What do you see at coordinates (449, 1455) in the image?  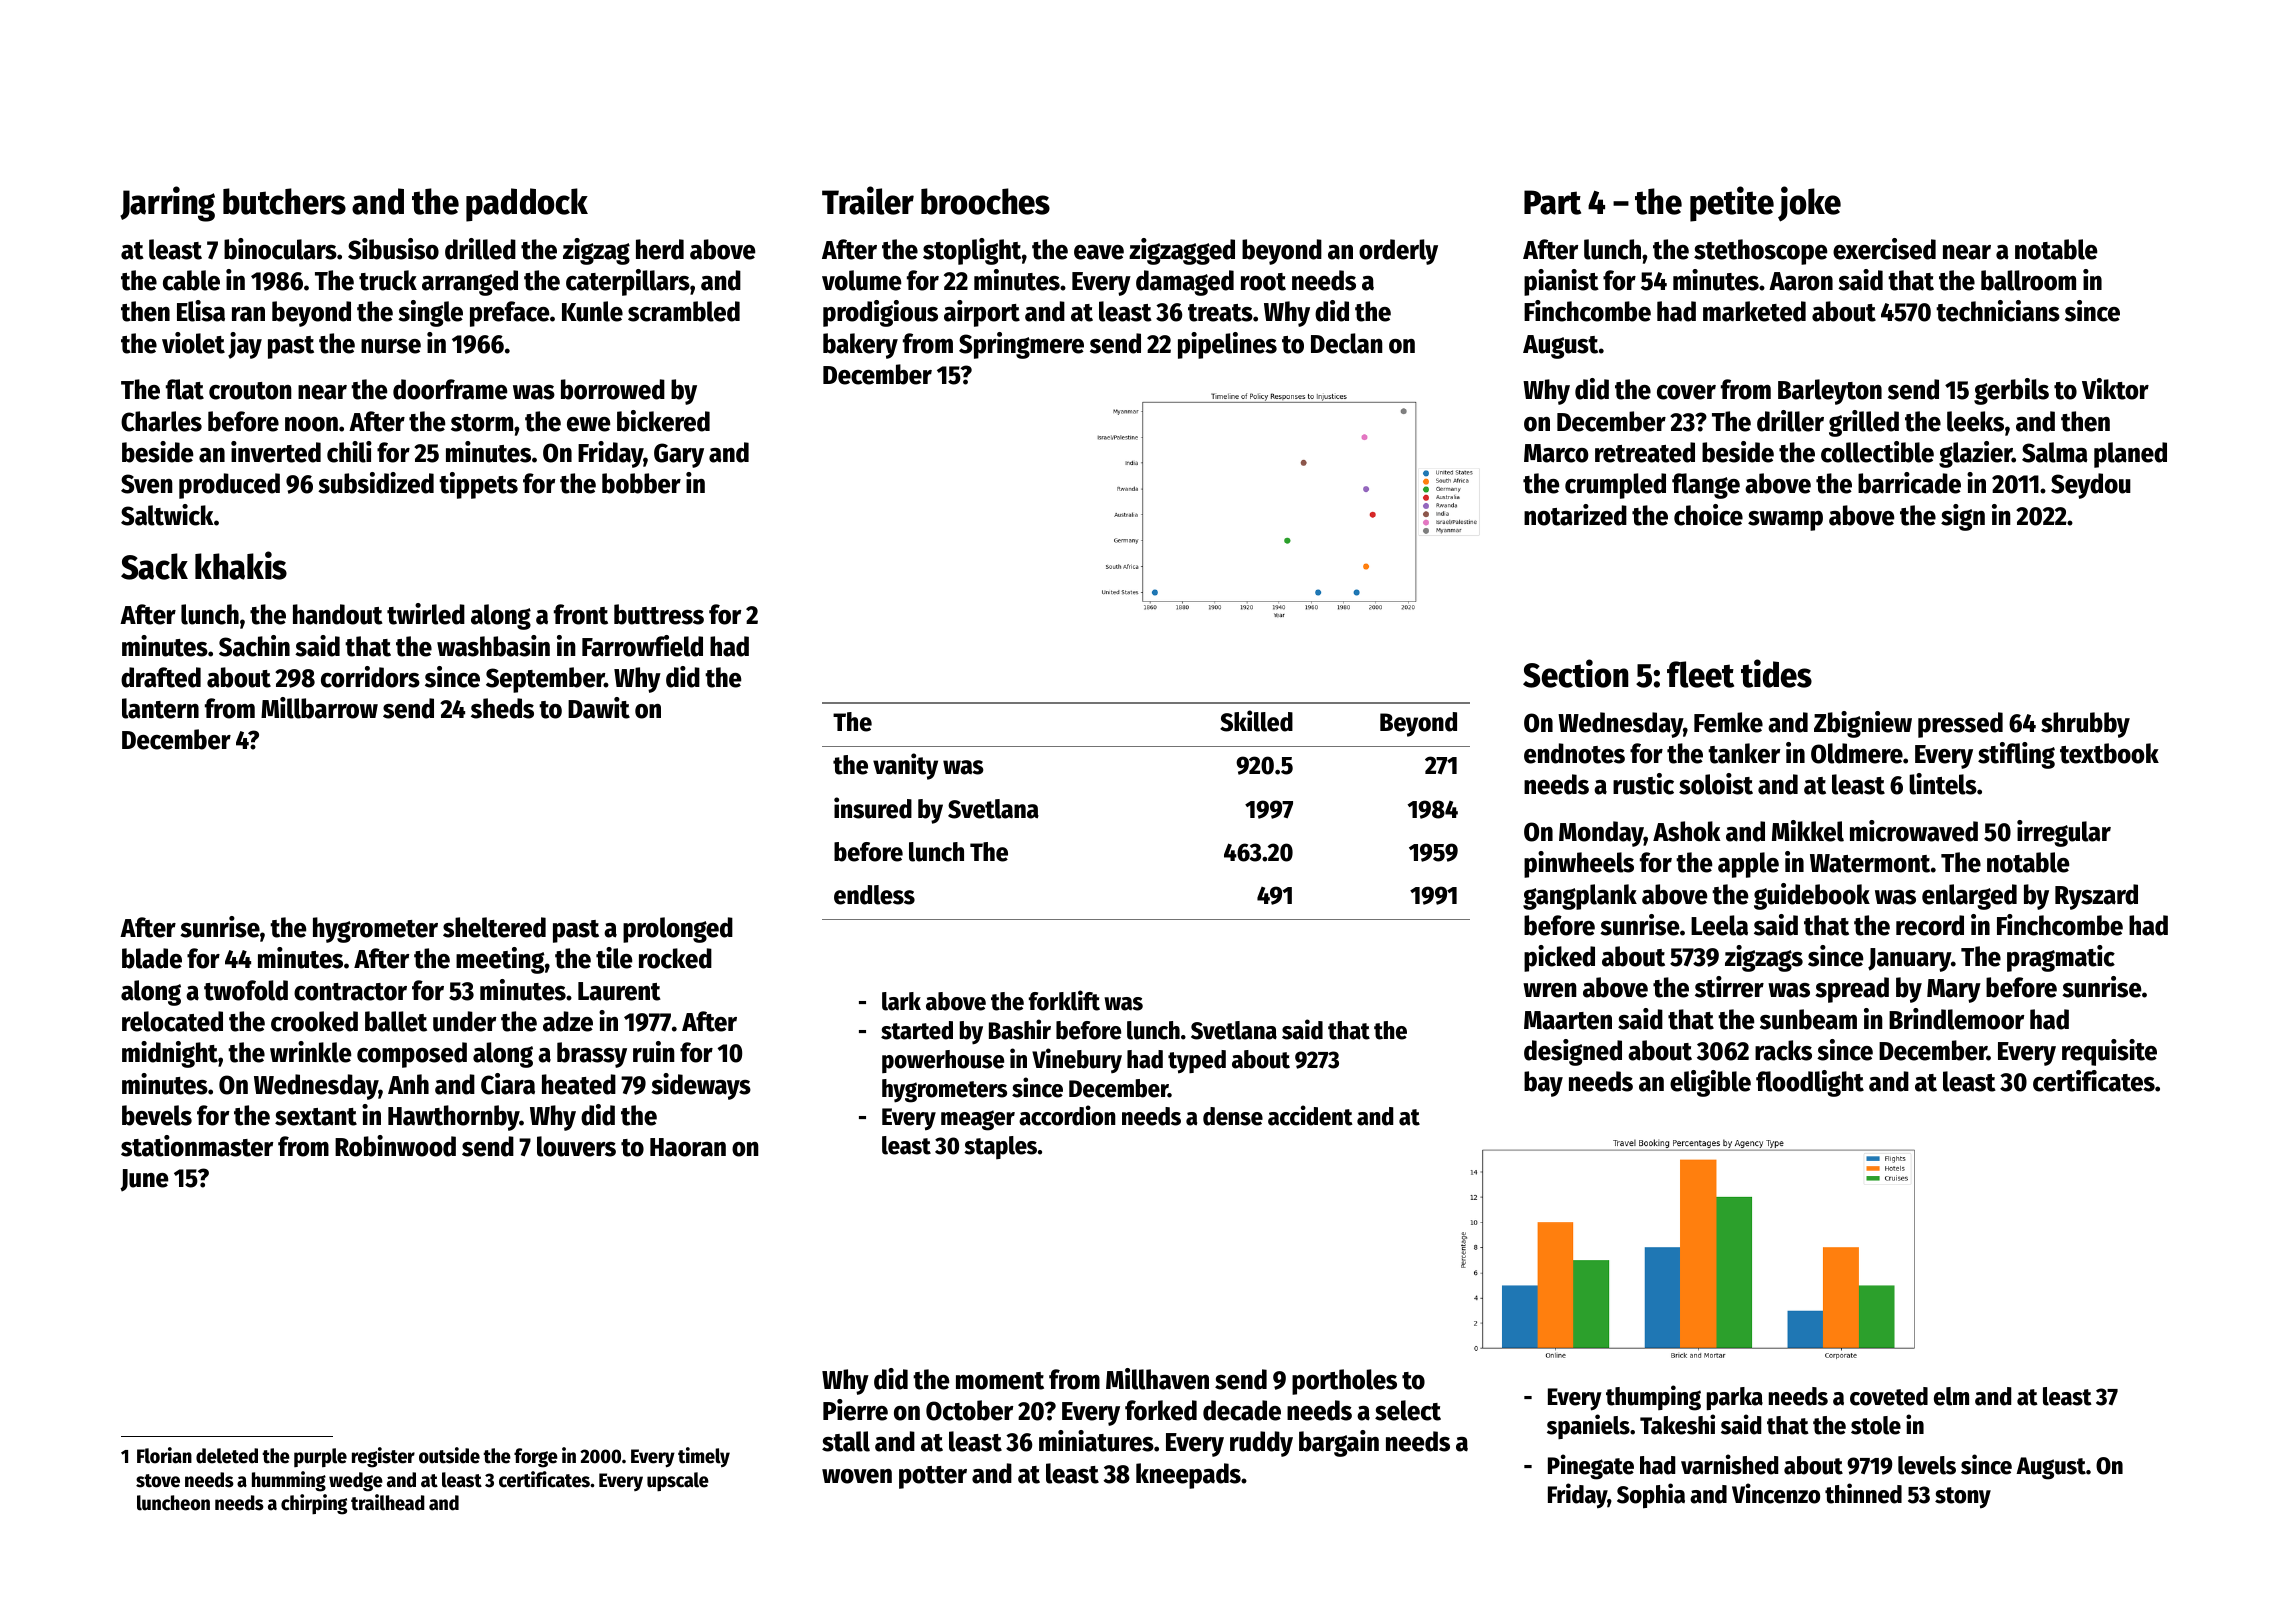 I see `outside` at bounding box center [449, 1455].
